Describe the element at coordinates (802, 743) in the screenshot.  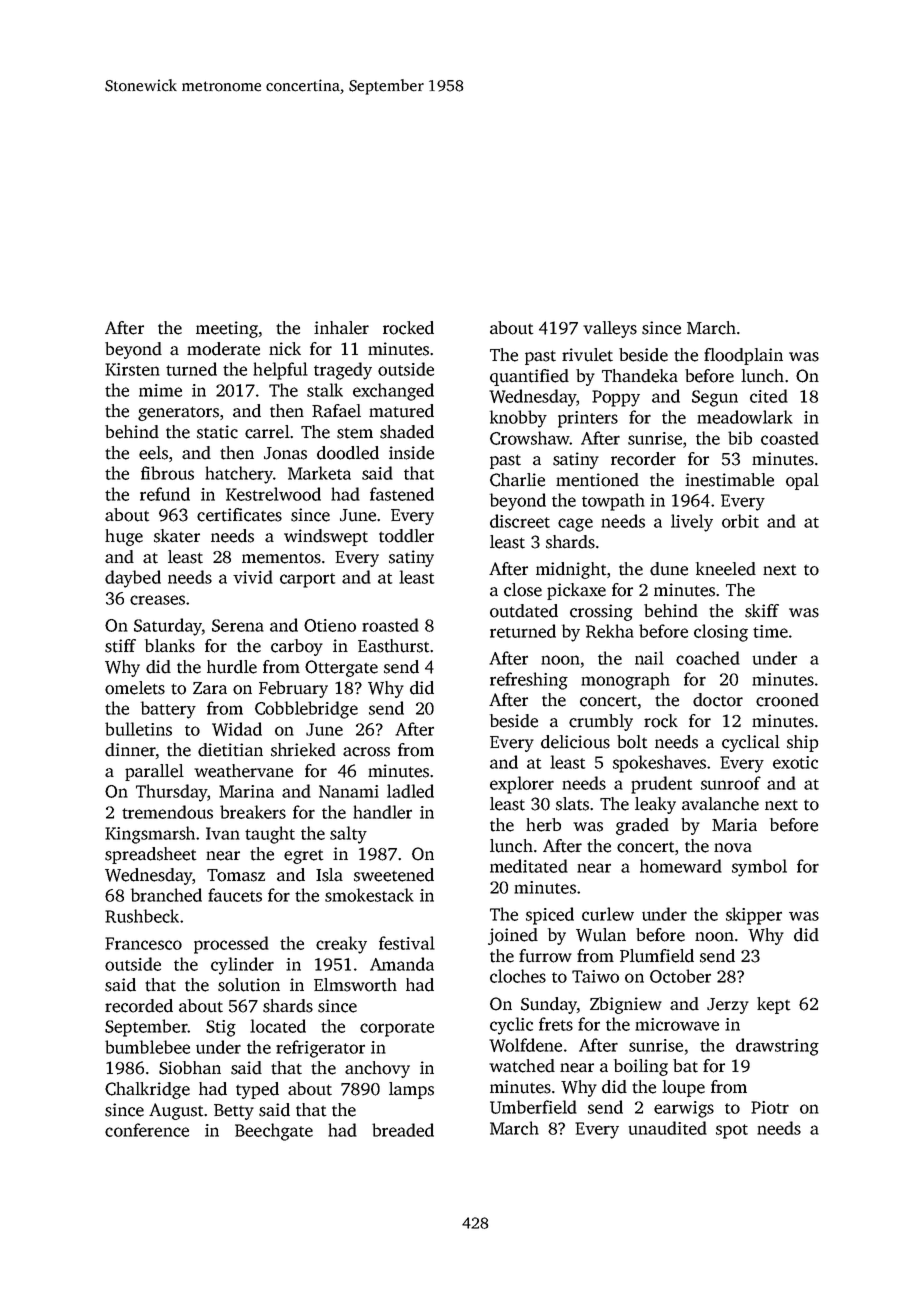
I see `ship` at that location.
